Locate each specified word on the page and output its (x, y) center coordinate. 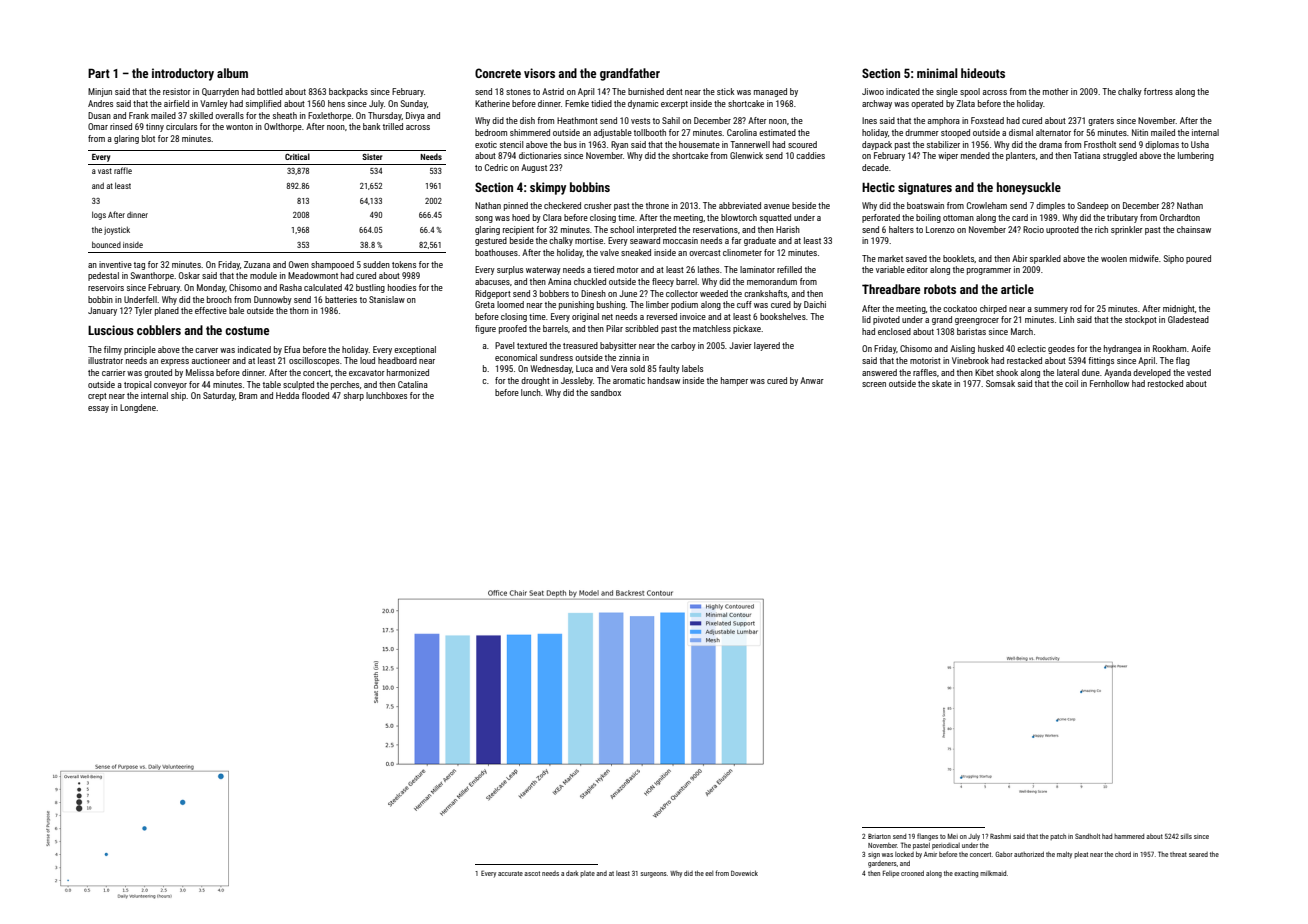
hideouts (983, 73)
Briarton (879, 836)
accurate (510, 873)
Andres (100, 103)
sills (1186, 836)
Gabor (1004, 854)
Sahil (671, 120)
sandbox (606, 392)
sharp (354, 396)
